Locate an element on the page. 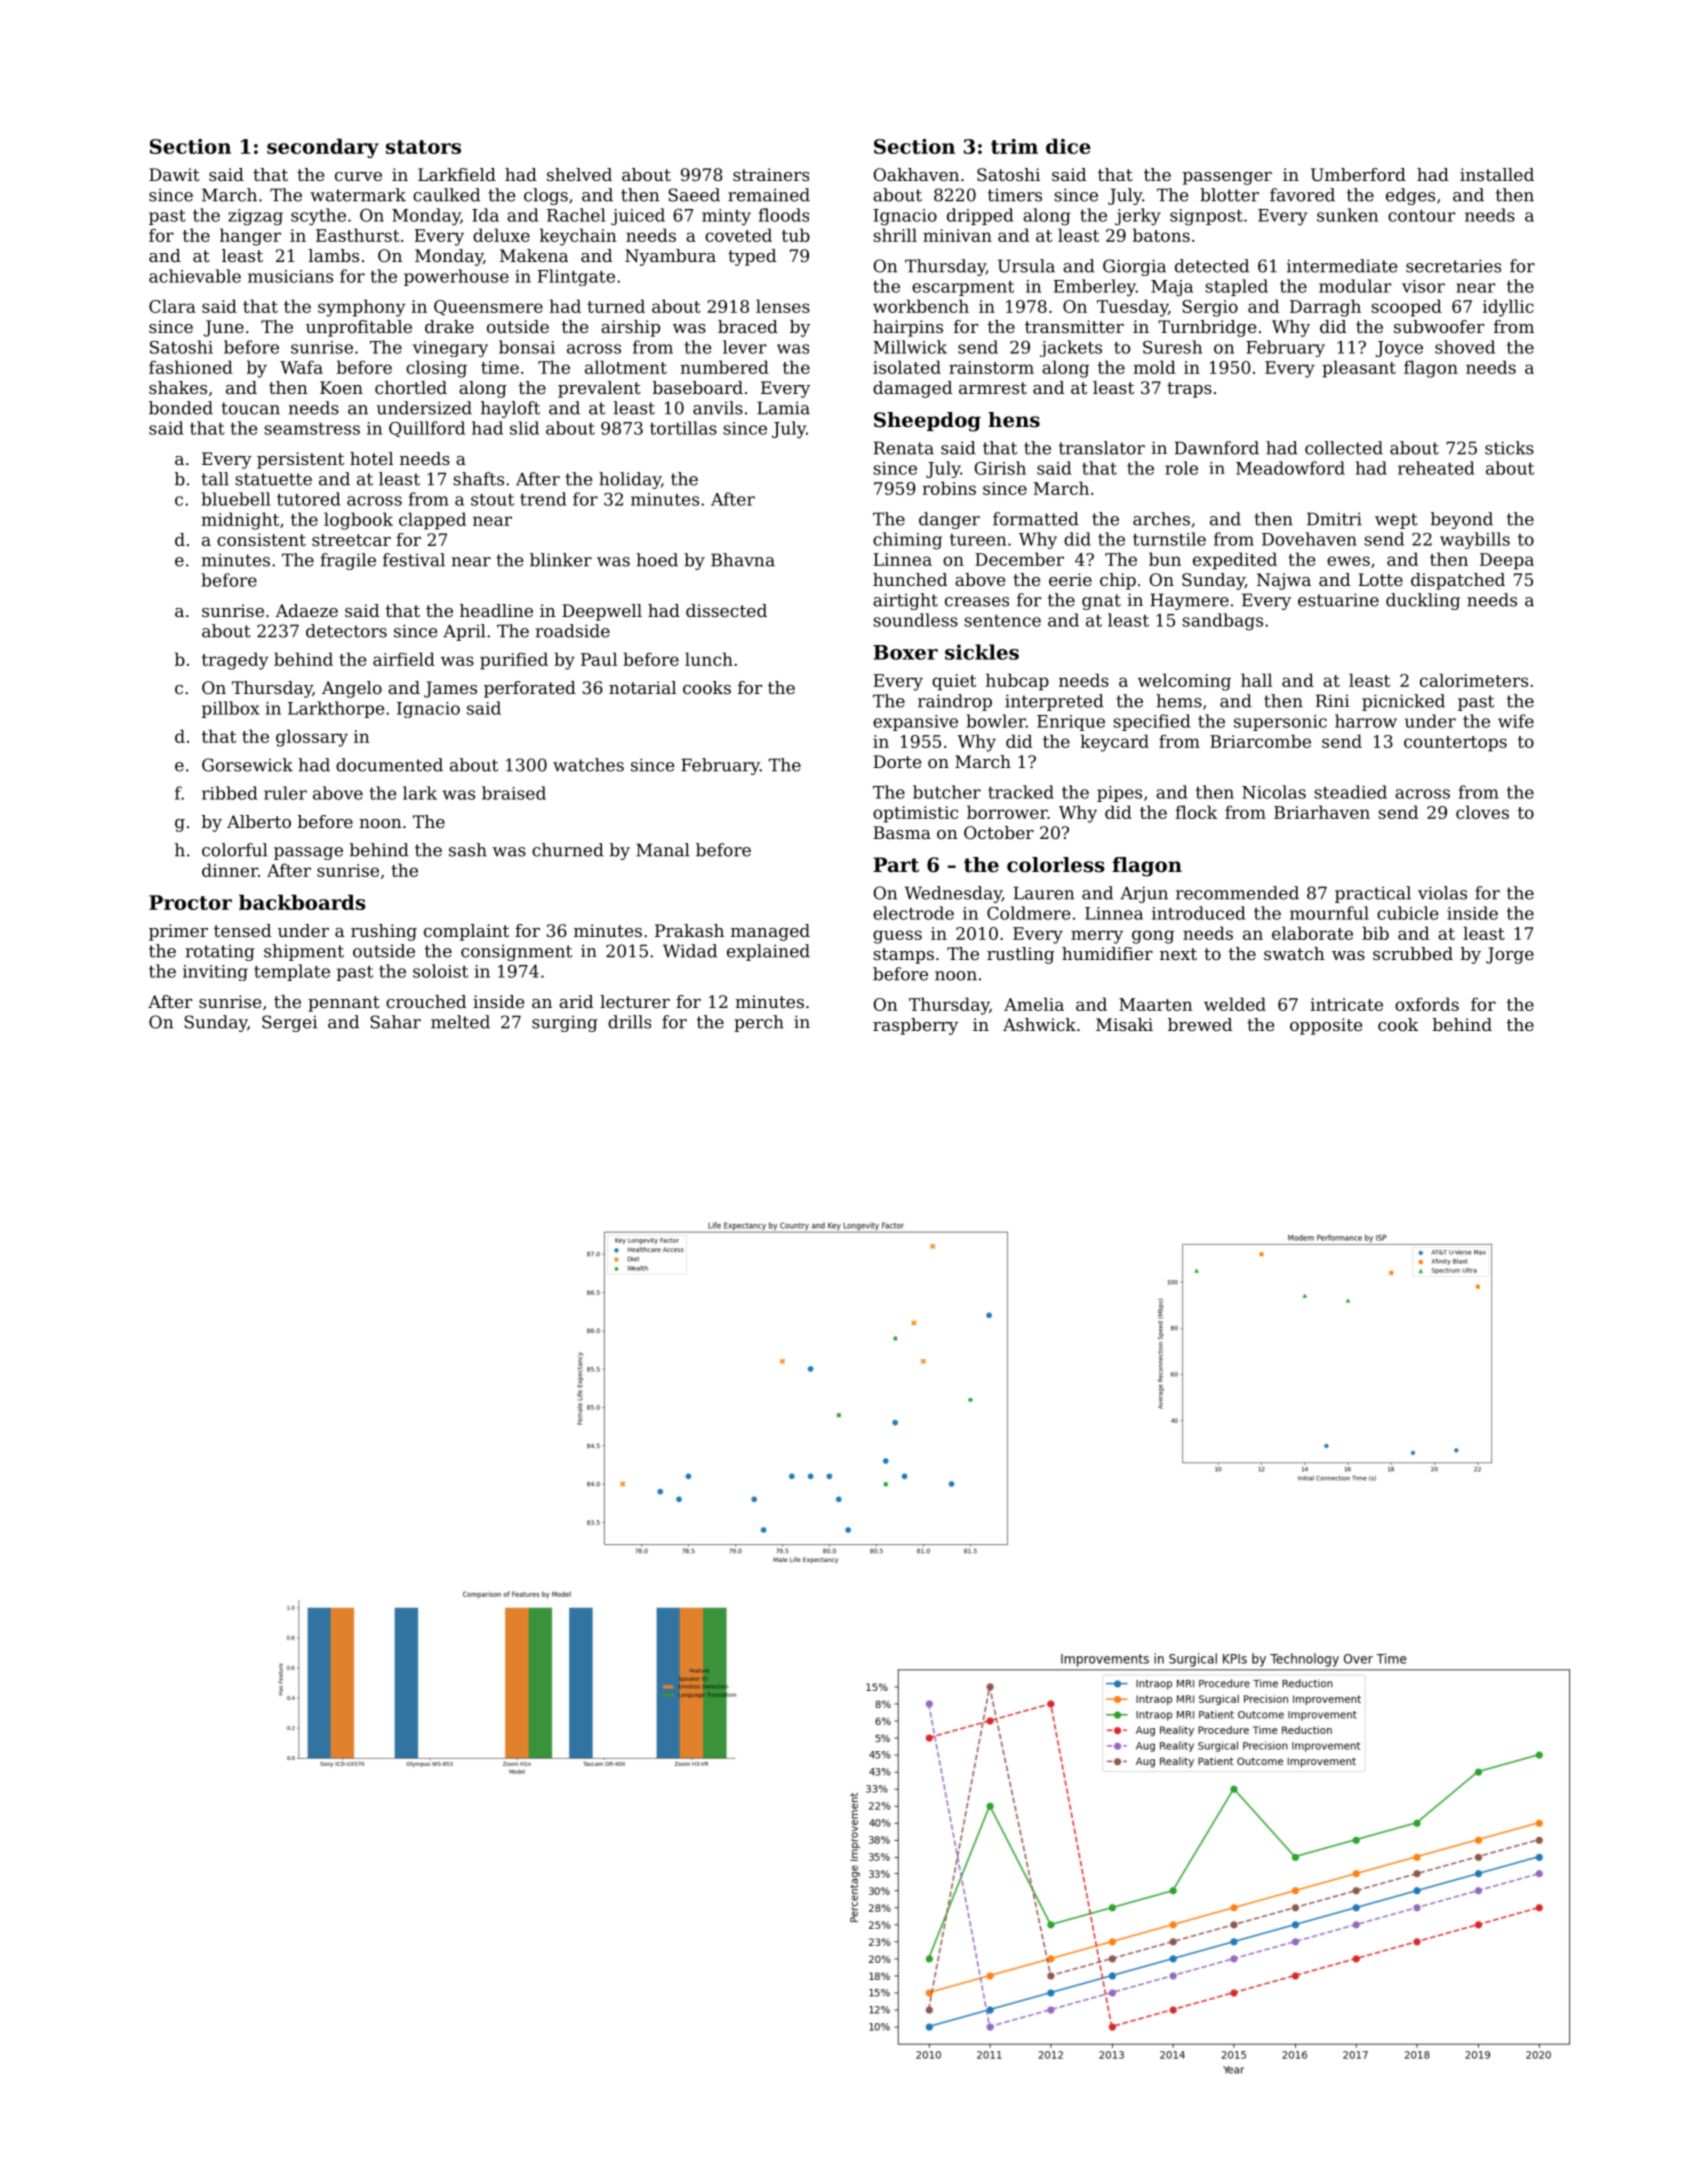  secondary is located at coordinates (323, 148).
